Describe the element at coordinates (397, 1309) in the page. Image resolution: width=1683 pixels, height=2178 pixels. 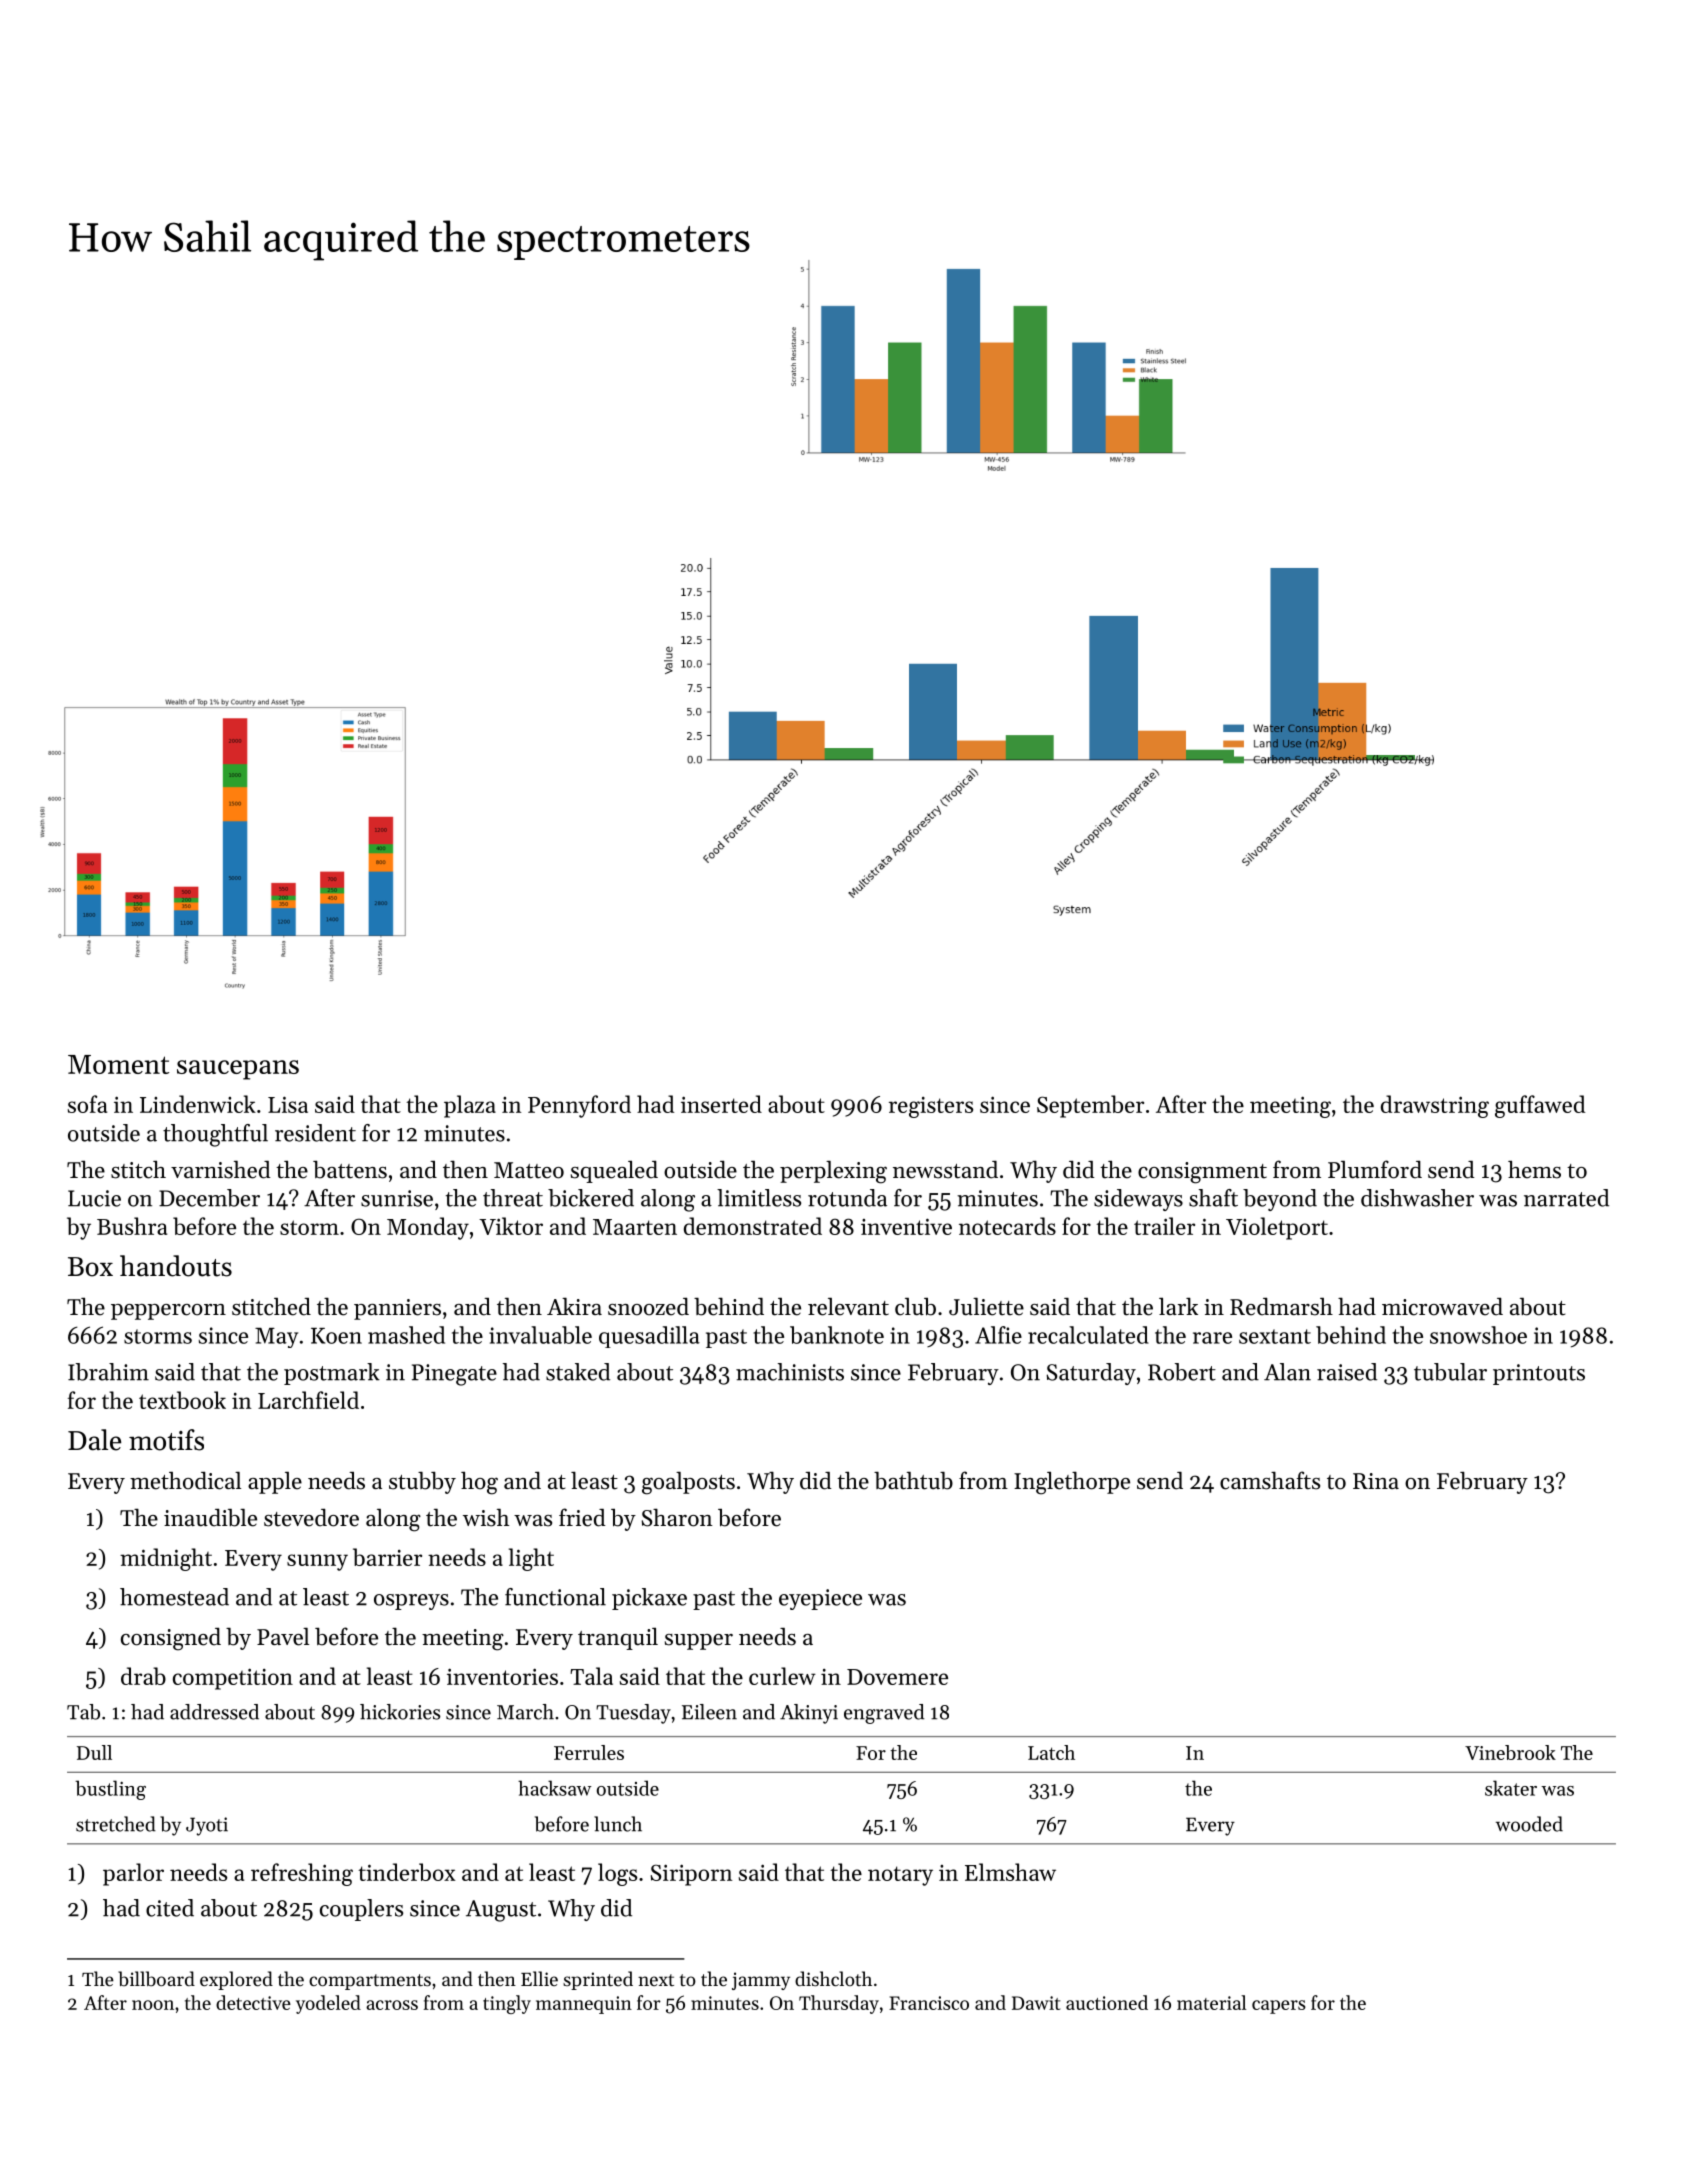
I see `panniers` at that location.
